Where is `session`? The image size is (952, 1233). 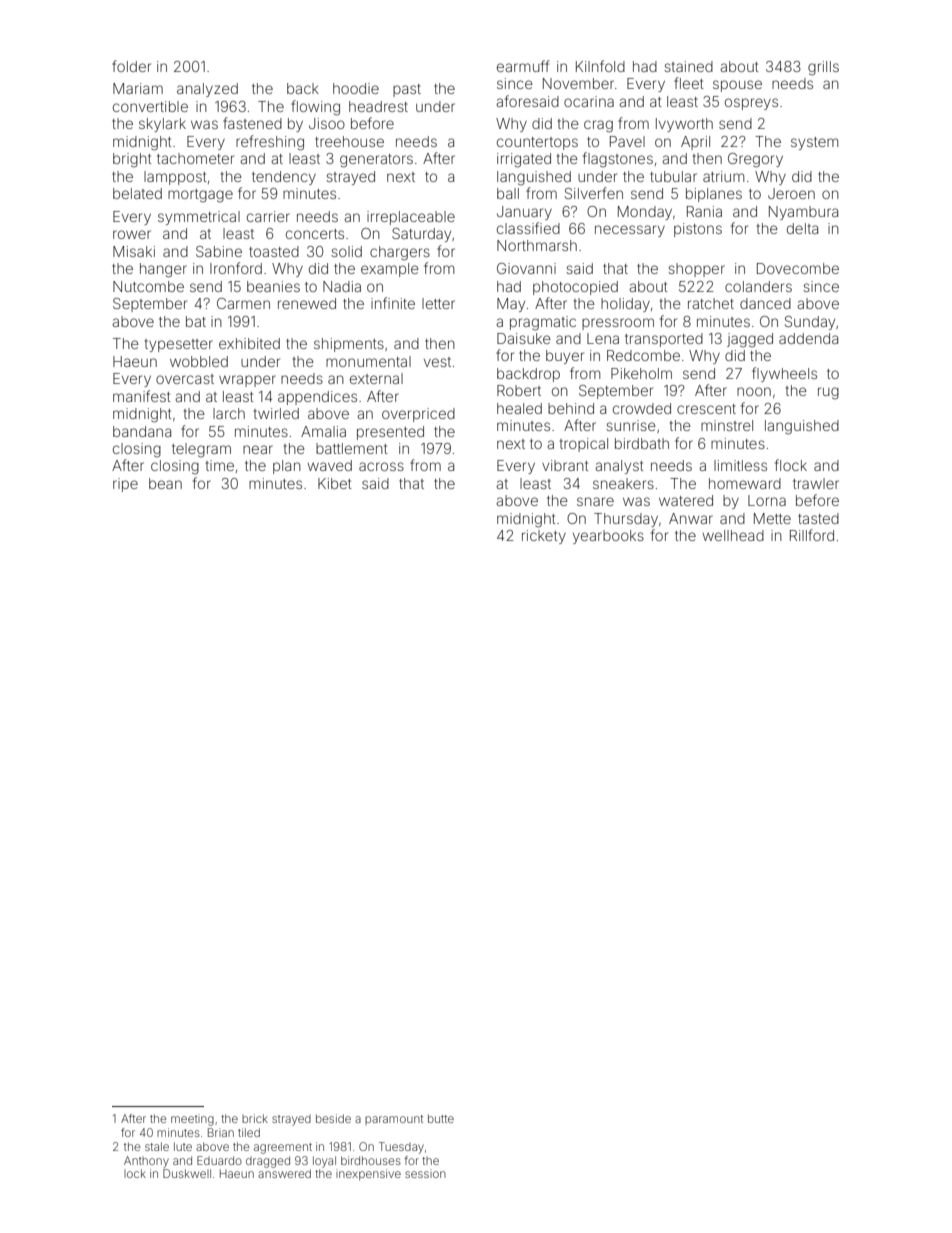 session is located at coordinates (425, 1173).
